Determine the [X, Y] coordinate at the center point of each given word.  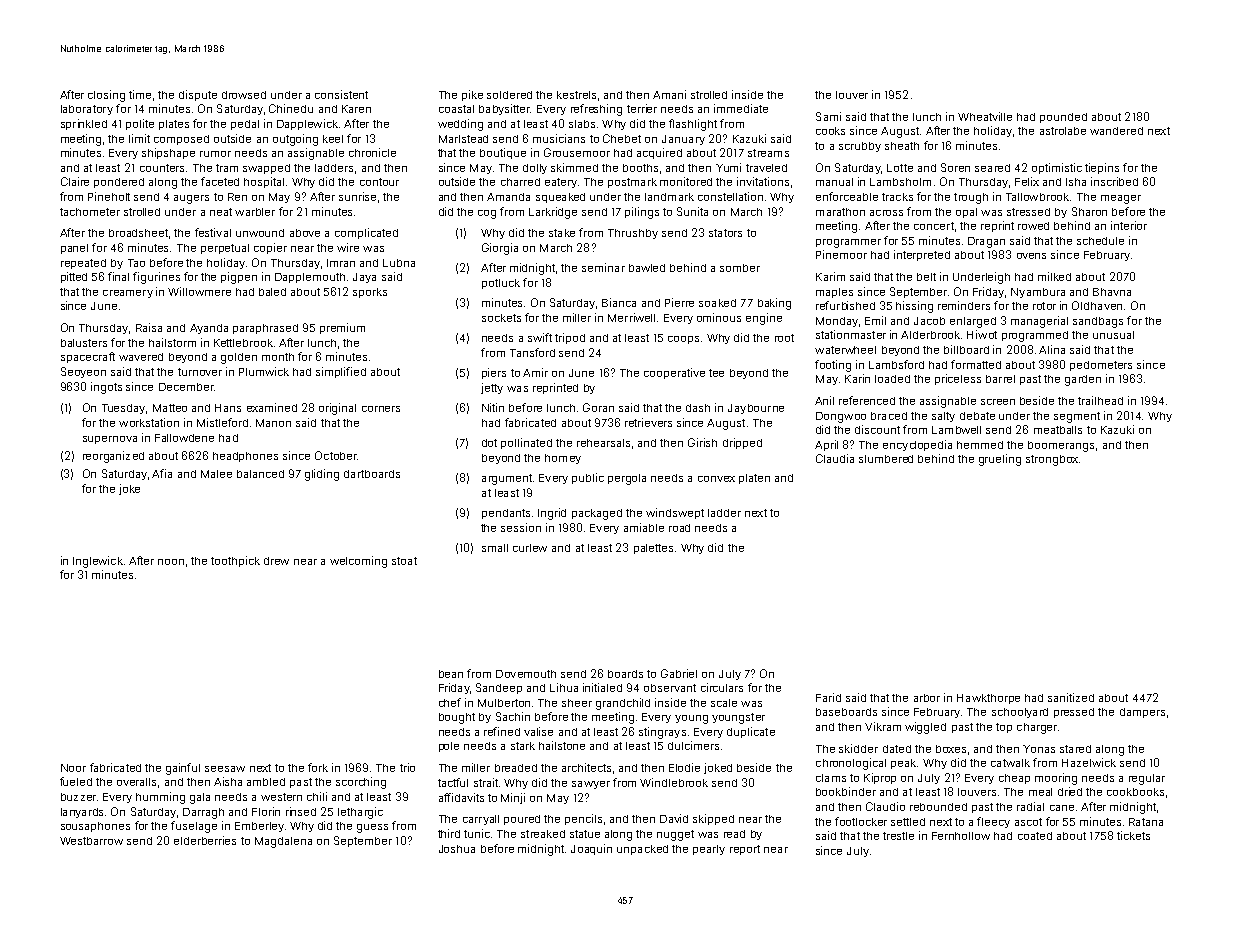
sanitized [1071, 697]
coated [1035, 836]
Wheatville [985, 116]
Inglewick [98, 562]
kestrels [576, 95]
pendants [506, 514]
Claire [75, 181]
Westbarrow [91, 841]
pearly [709, 850]
